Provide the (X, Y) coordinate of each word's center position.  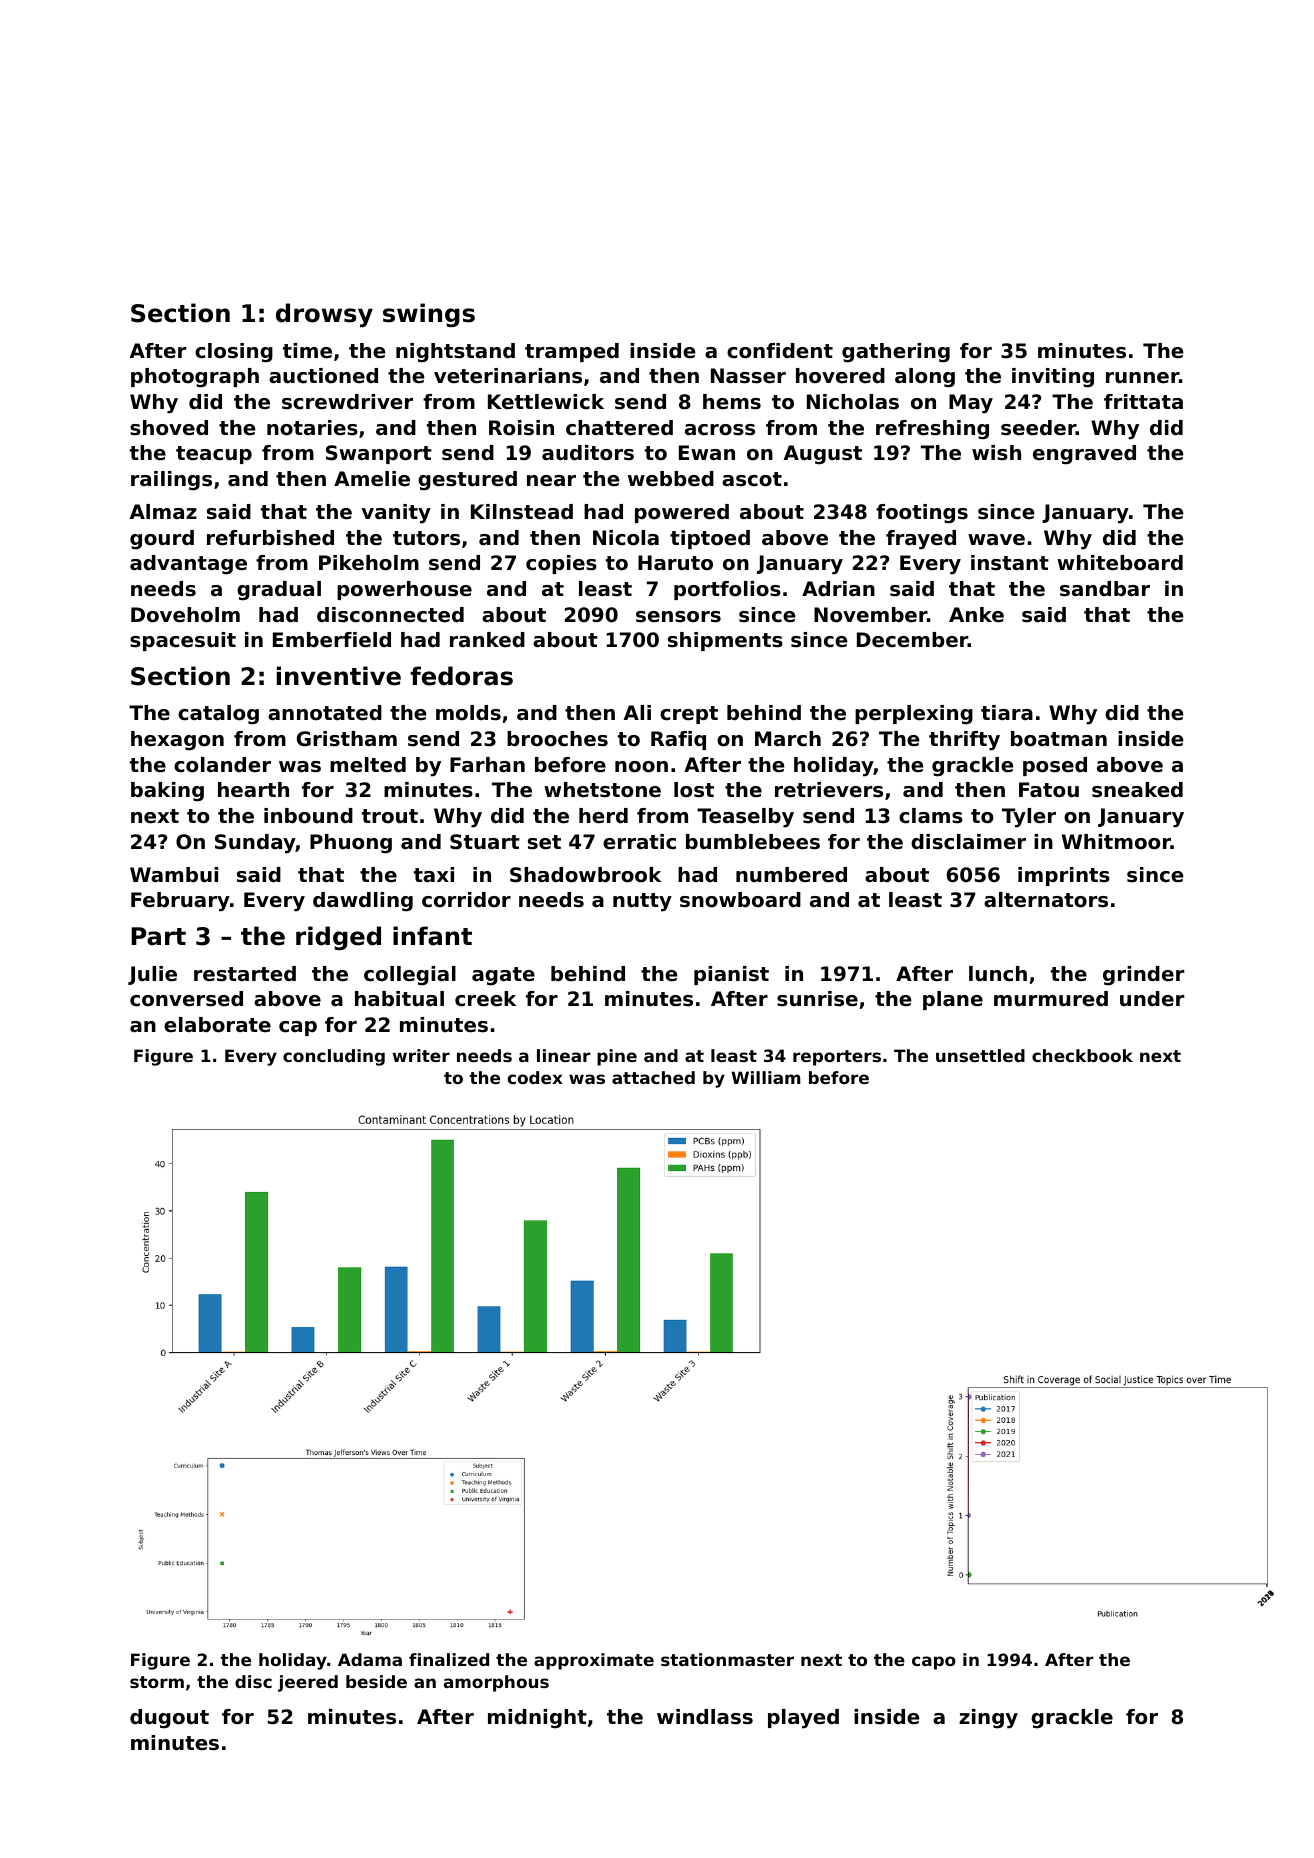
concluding (334, 1057)
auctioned (323, 376)
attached (653, 1077)
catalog (218, 715)
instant (1010, 563)
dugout (169, 1719)
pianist (731, 975)
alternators (1046, 900)
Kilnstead (522, 512)
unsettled (980, 1055)
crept (689, 715)
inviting (1053, 378)
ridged (338, 938)
